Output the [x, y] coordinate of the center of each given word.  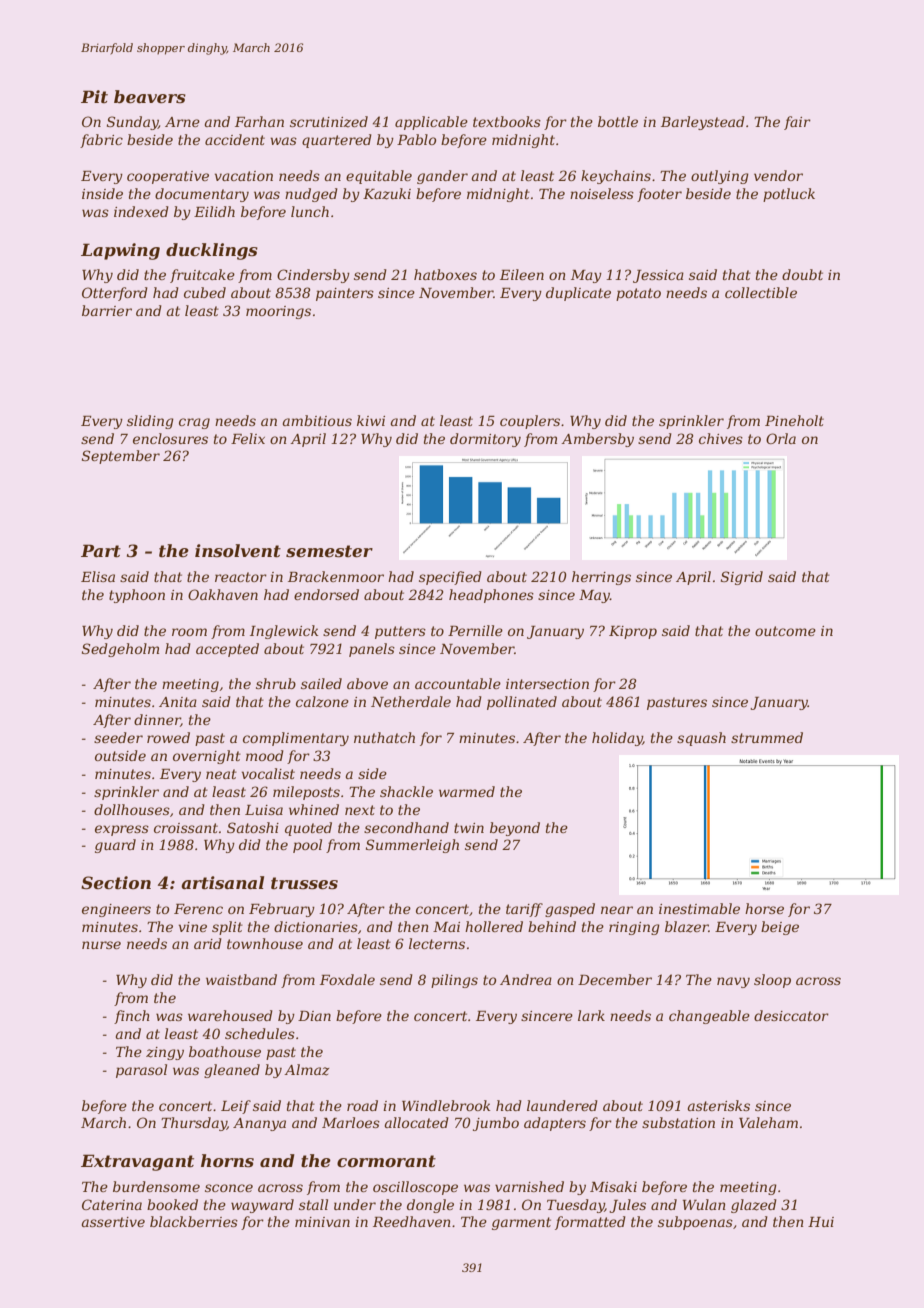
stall [313, 1204]
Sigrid [742, 578]
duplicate [578, 294]
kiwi [371, 420]
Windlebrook [446, 1105]
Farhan [259, 121]
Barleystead [703, 123]
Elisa [98, 576]
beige [780, 928]
